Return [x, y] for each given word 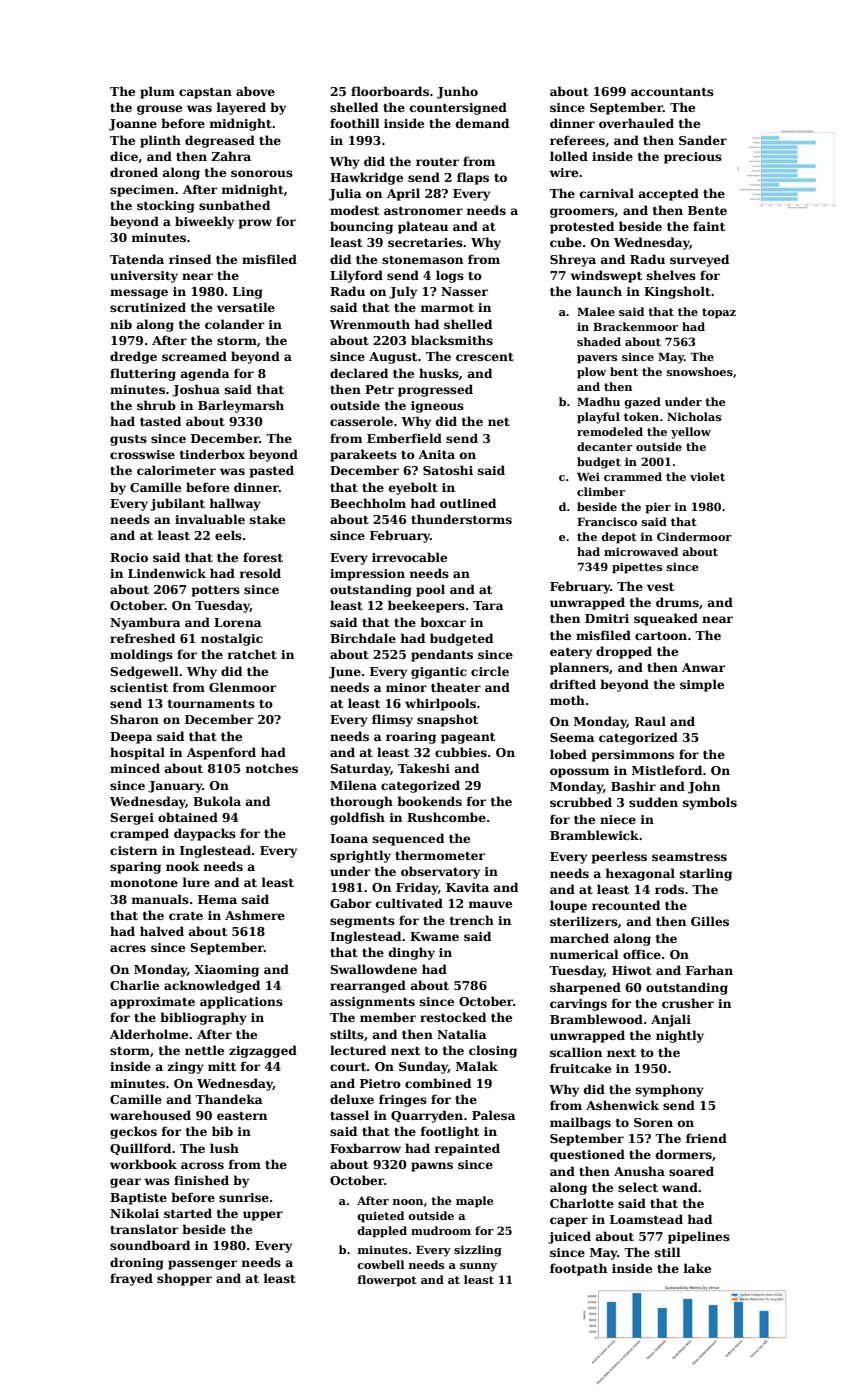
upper [263, 1216]
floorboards [390, 91]
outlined [468, 503]
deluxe [352, 1099]
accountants [672, 92]
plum [157, 92]
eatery [571, 653]
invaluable [210, 519]
